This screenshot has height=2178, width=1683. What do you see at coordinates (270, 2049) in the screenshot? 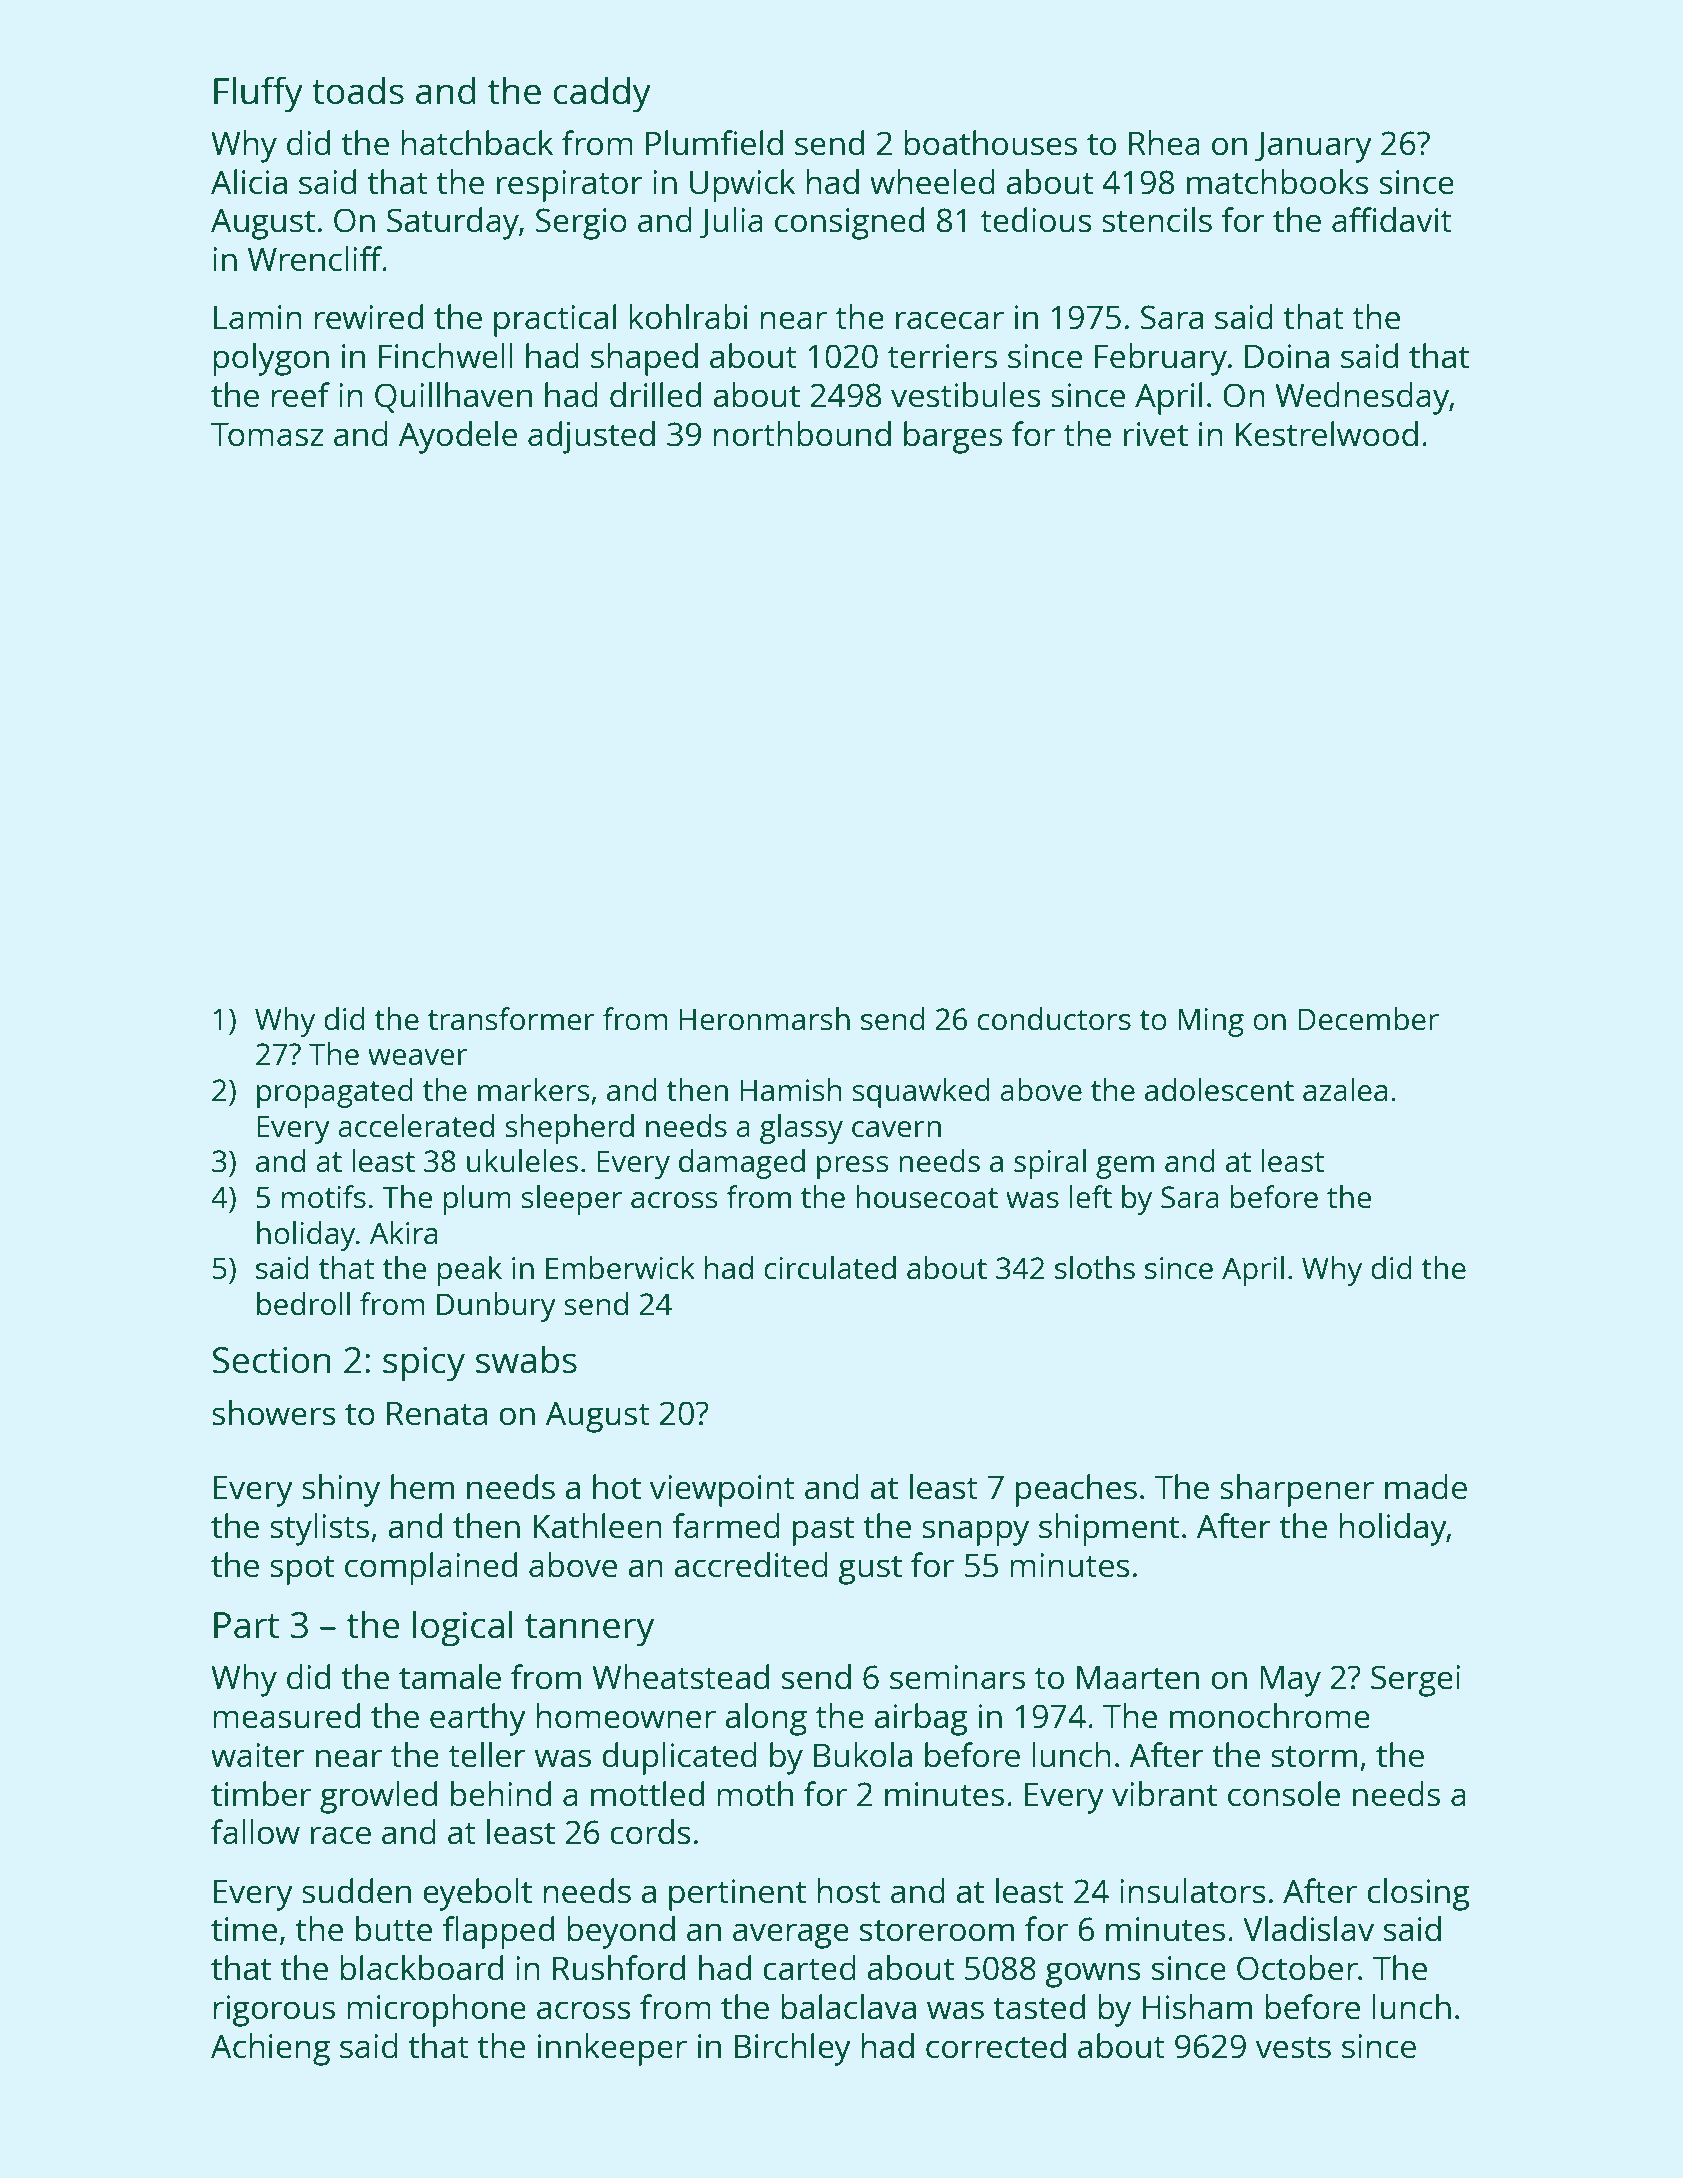
I see `Achieng` at bounding box center [270, 2049].
